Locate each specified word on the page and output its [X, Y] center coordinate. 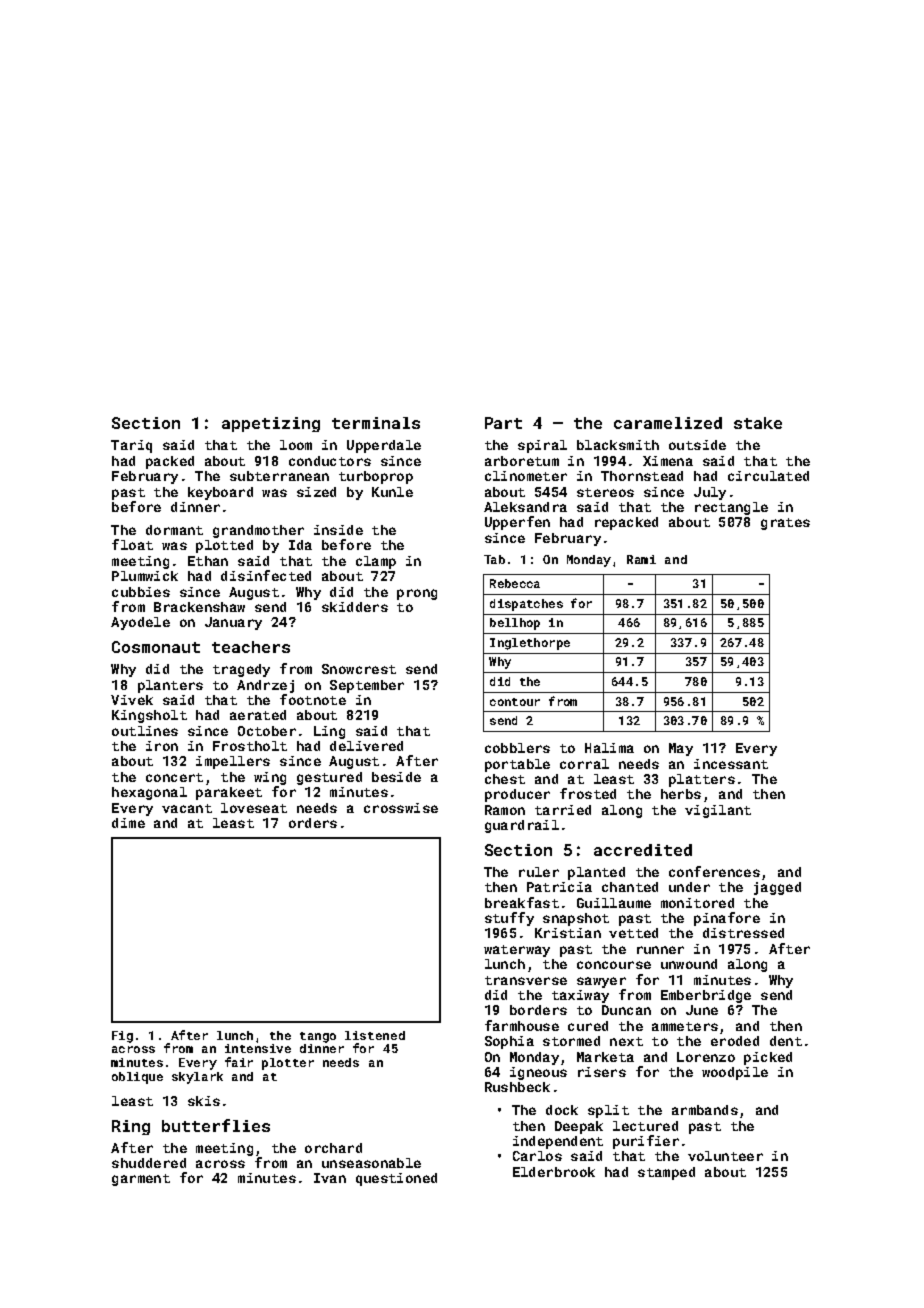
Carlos [537, 1156]
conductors [330, 461]
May [681, 749]
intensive [258, 1048]
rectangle [731, 508]
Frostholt [250, 746]
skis [204, 1101]
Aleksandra [525, 507]
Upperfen [517, 523]
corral [584, 764]
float [132, 544]
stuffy [509, 919]
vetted [633, 933]
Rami [641, 559]
